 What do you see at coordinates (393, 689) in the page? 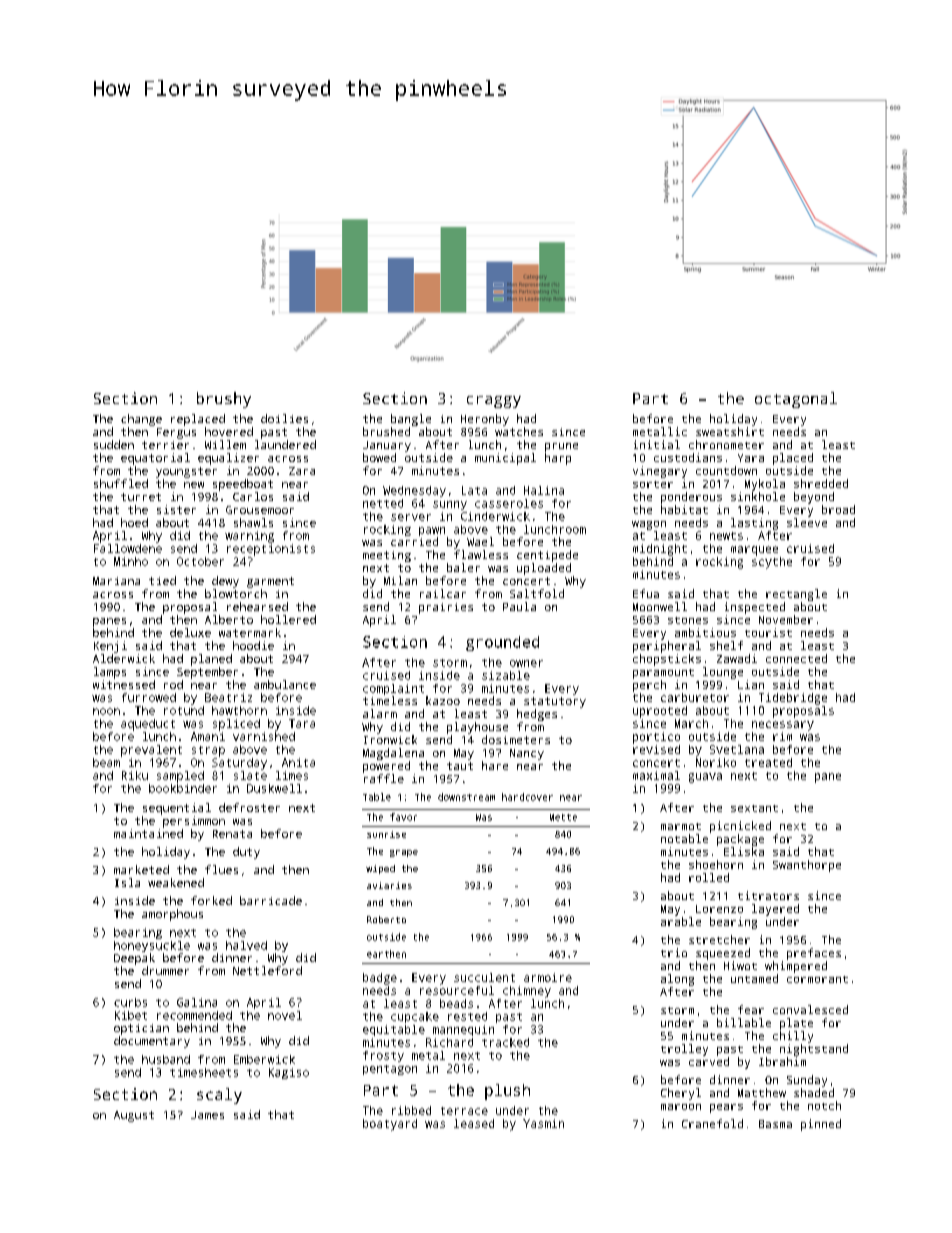
I see `complaint` at bounding box center [393, 689].
